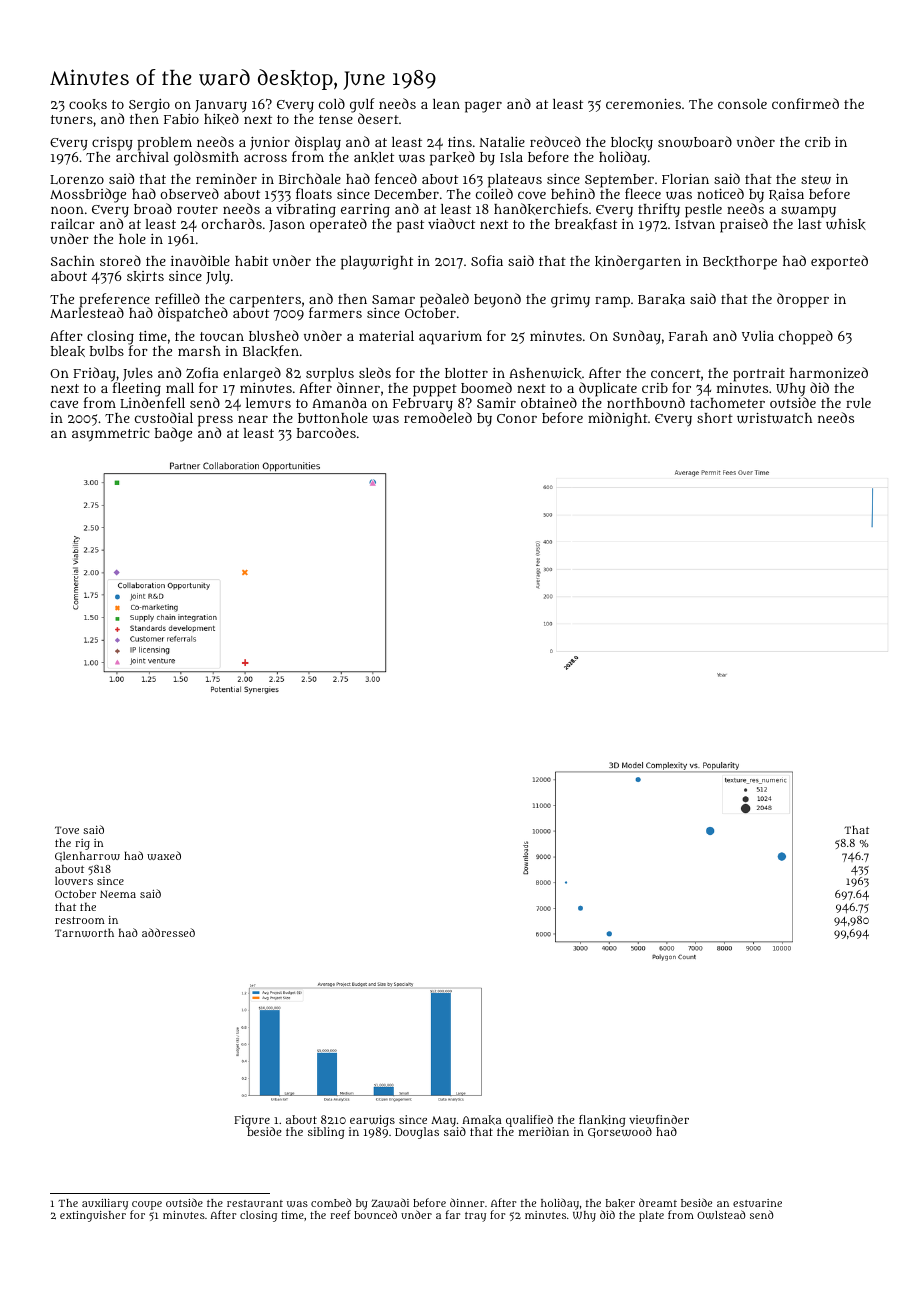 The height and width of the document is (1308, 924). What do you see at coordinates (88, 104) in the document?
I see `cooks` at bounding box center [88, 104].
